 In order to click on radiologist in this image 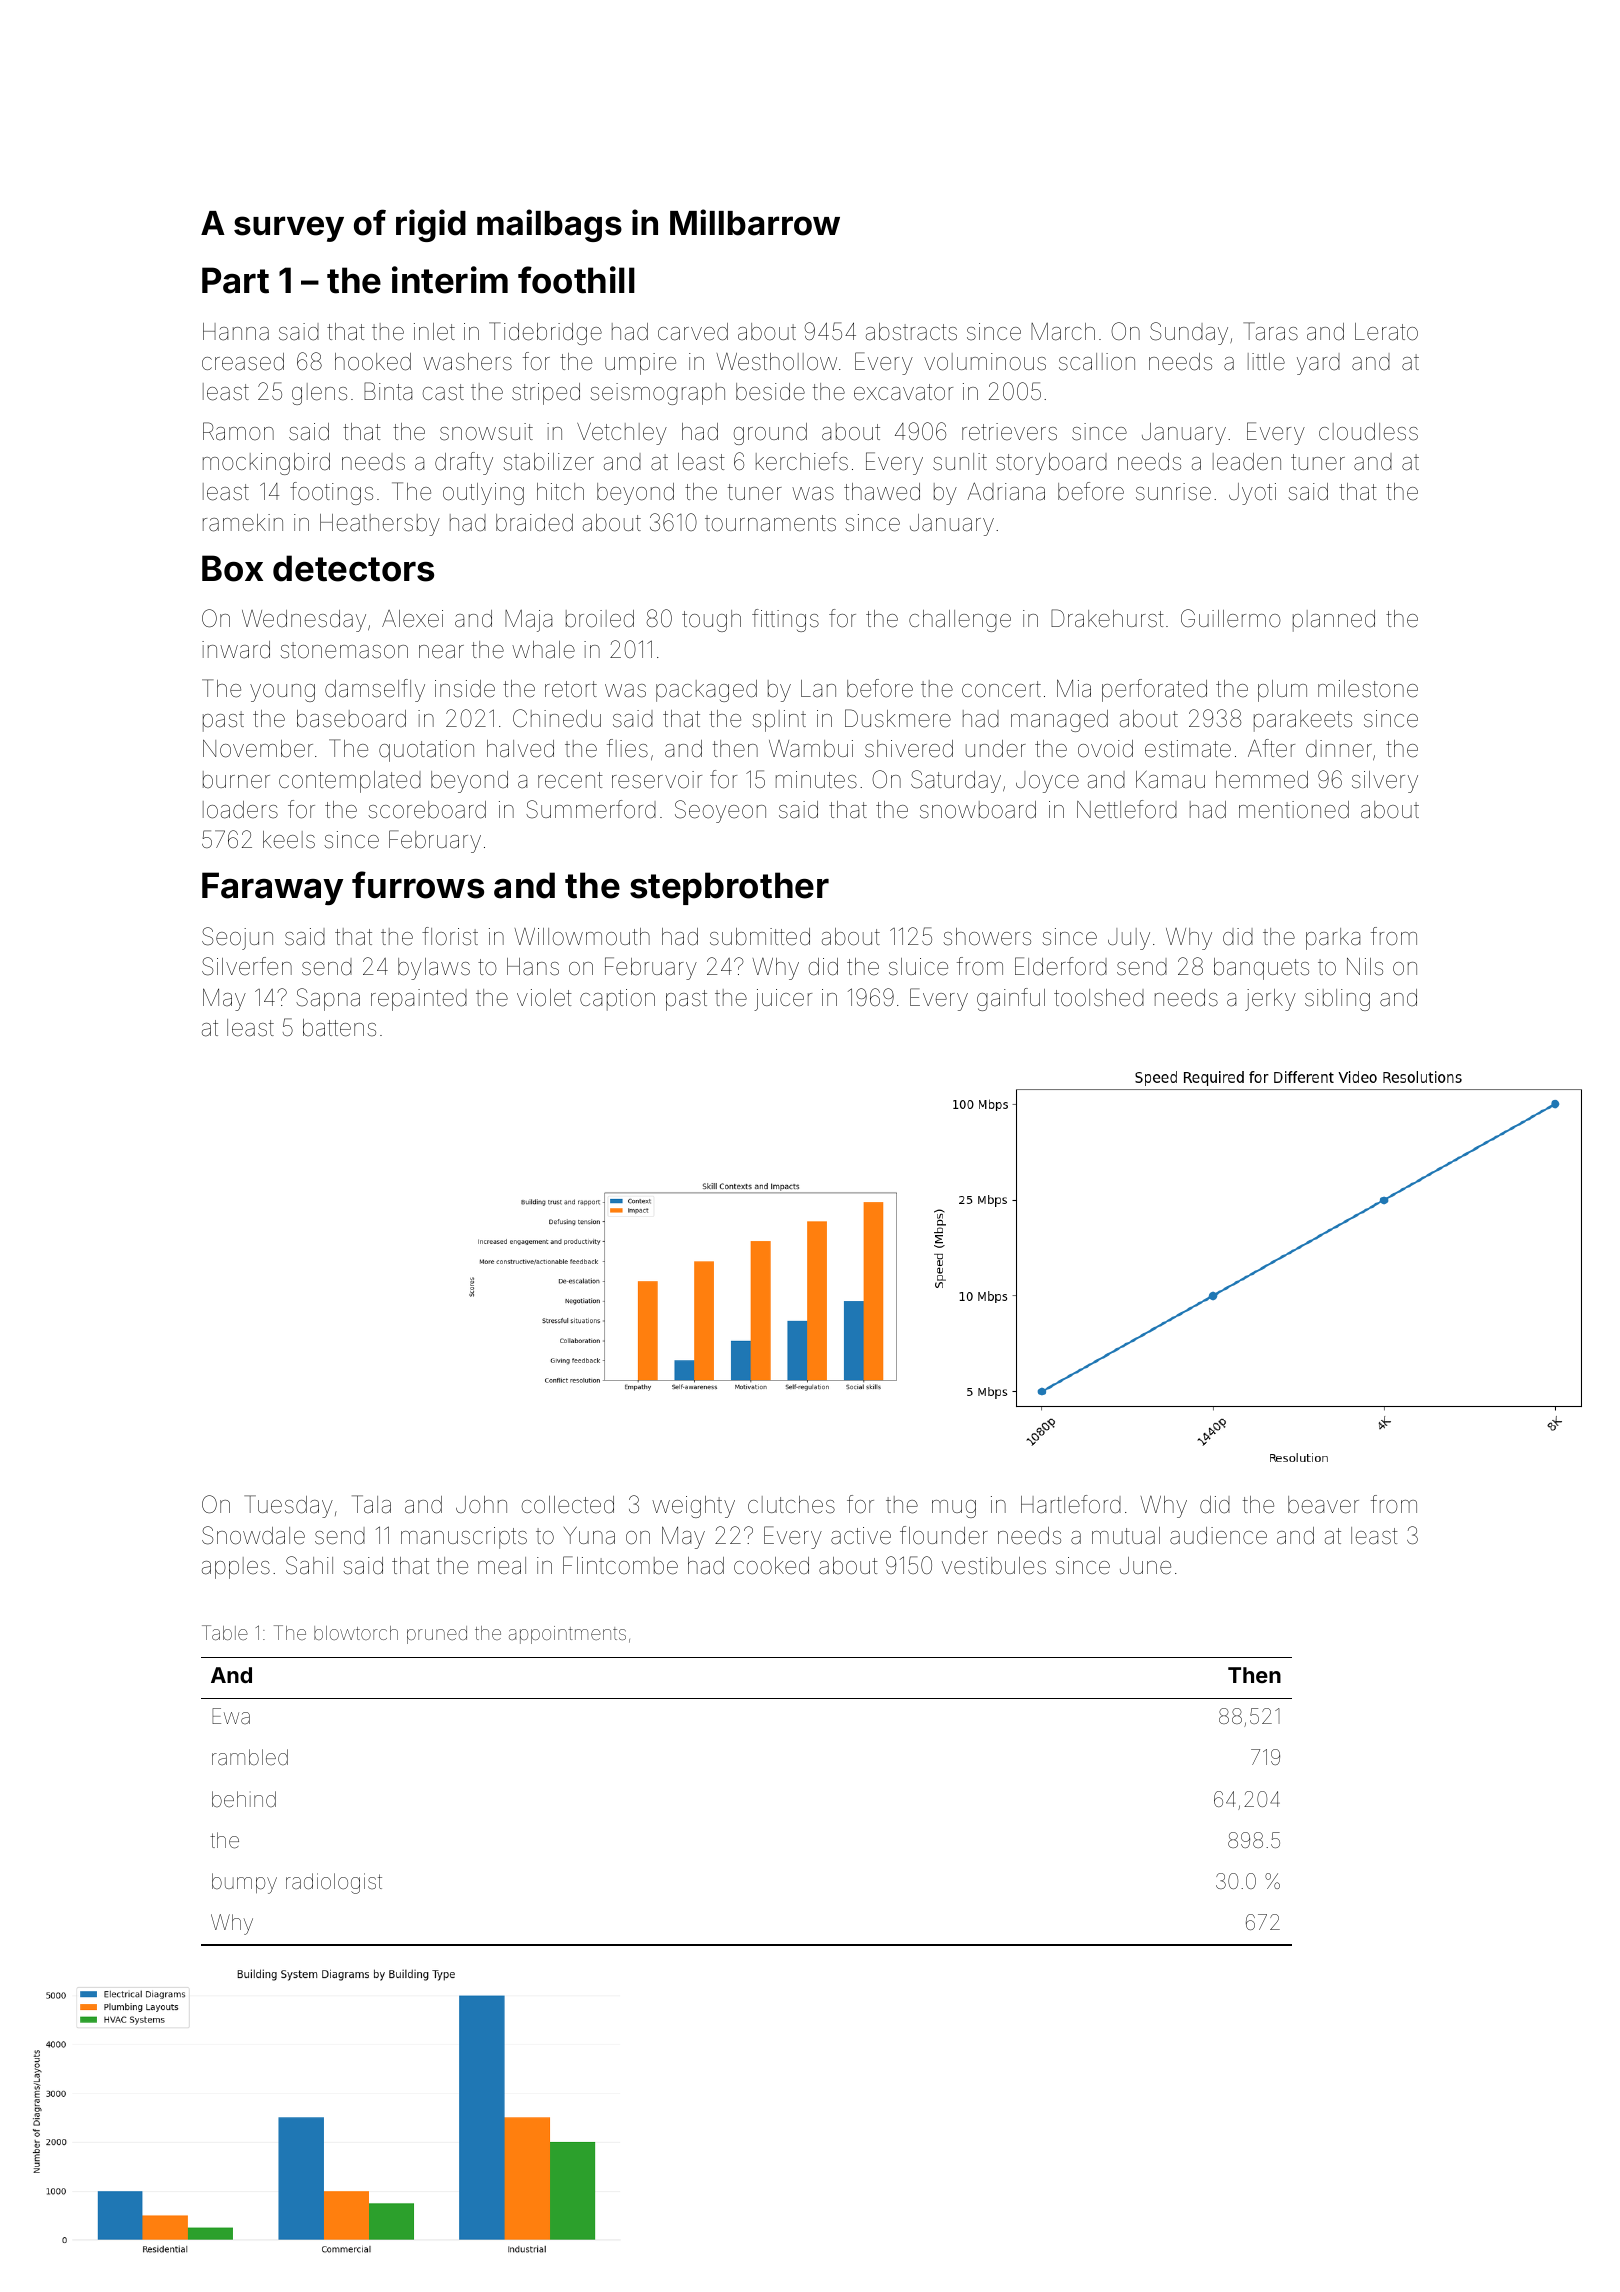, I will do `click(334, 1883)`.
